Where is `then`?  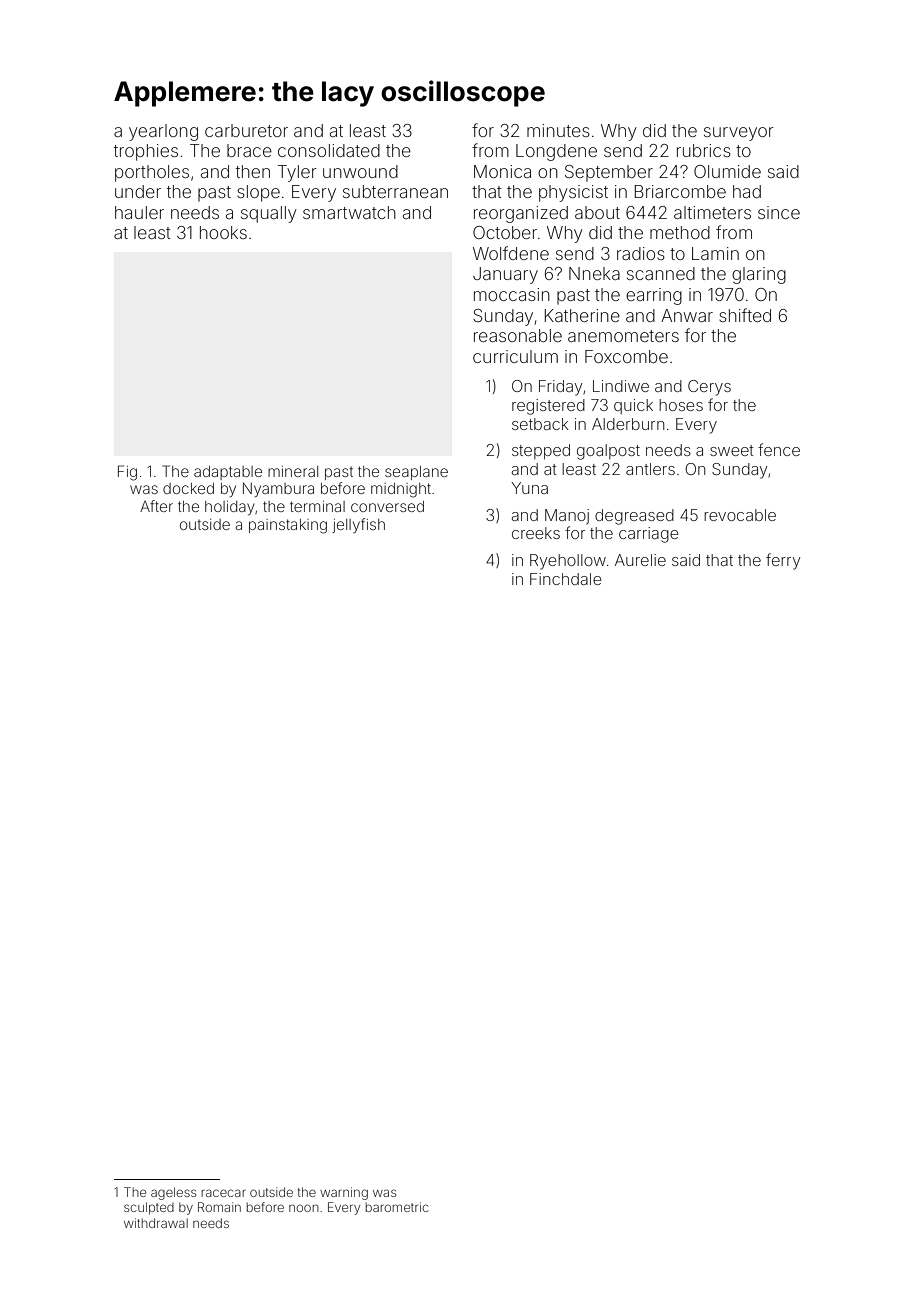 then is located at coordinates (253, 171).
